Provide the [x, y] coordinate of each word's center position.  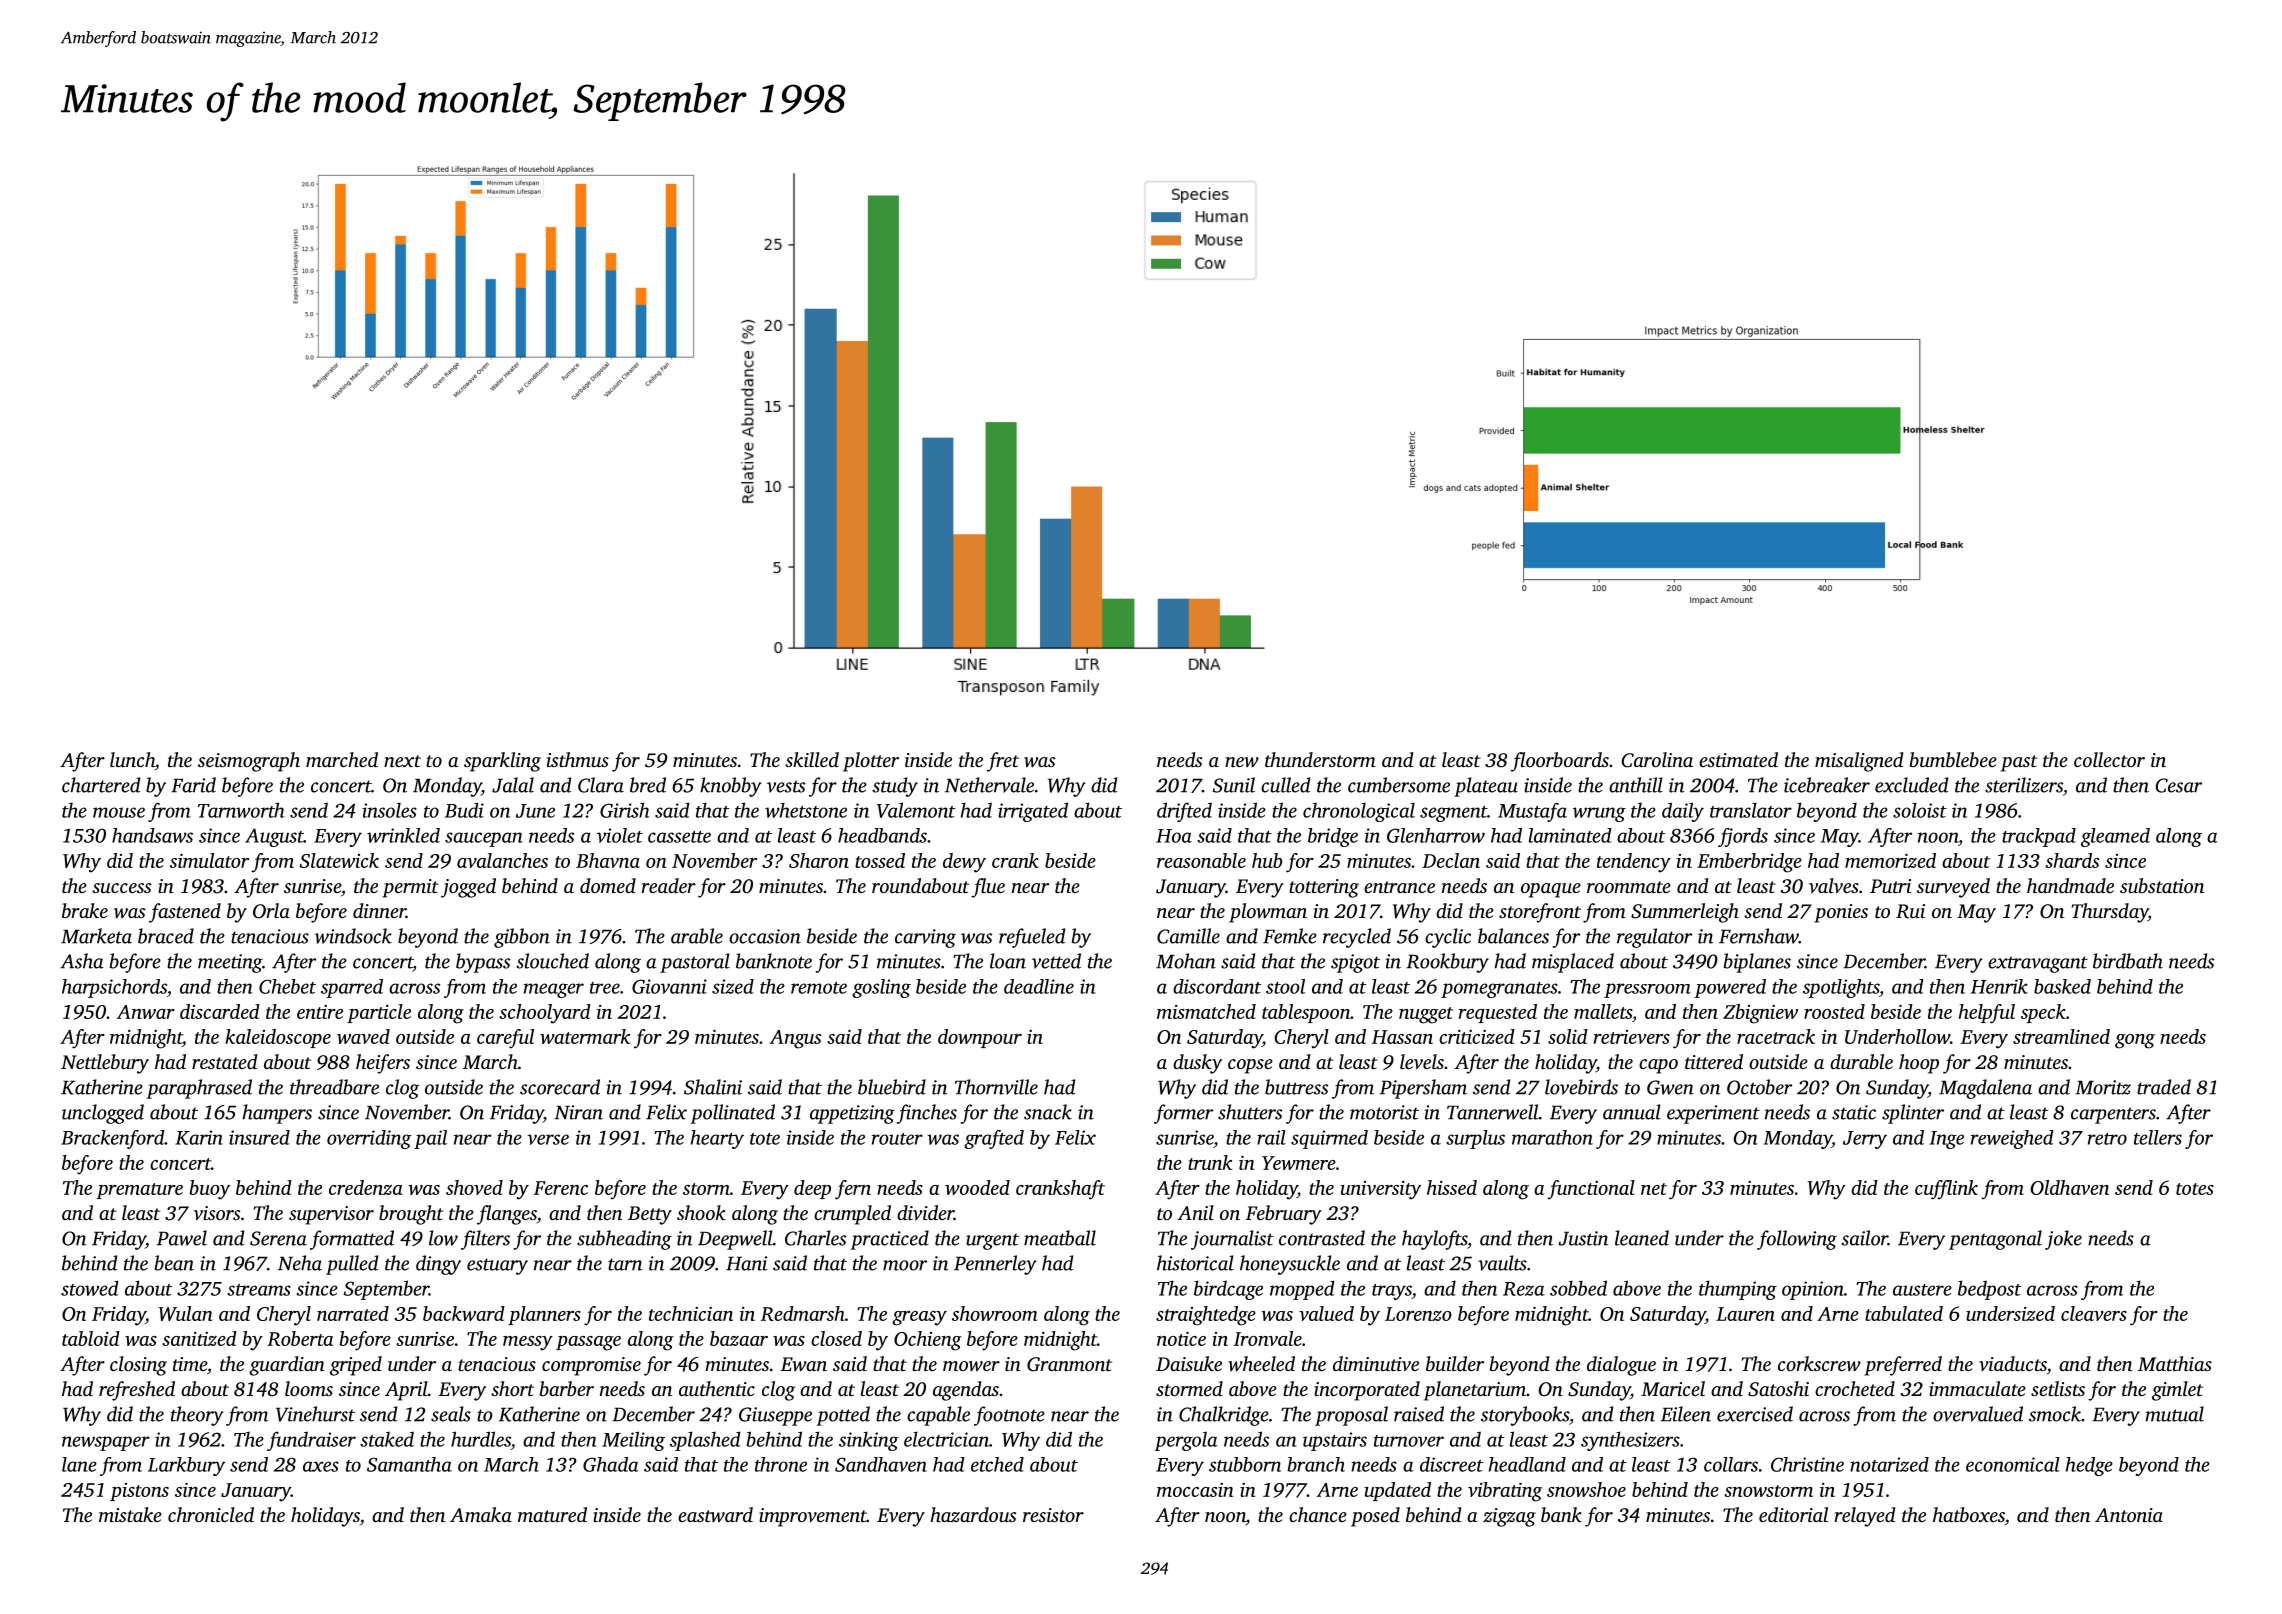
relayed [1865, 1517]
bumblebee [1953, 759]
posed [1375, 1517]
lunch [132, 759]
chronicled [211, 1514]
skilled [812, 759]
